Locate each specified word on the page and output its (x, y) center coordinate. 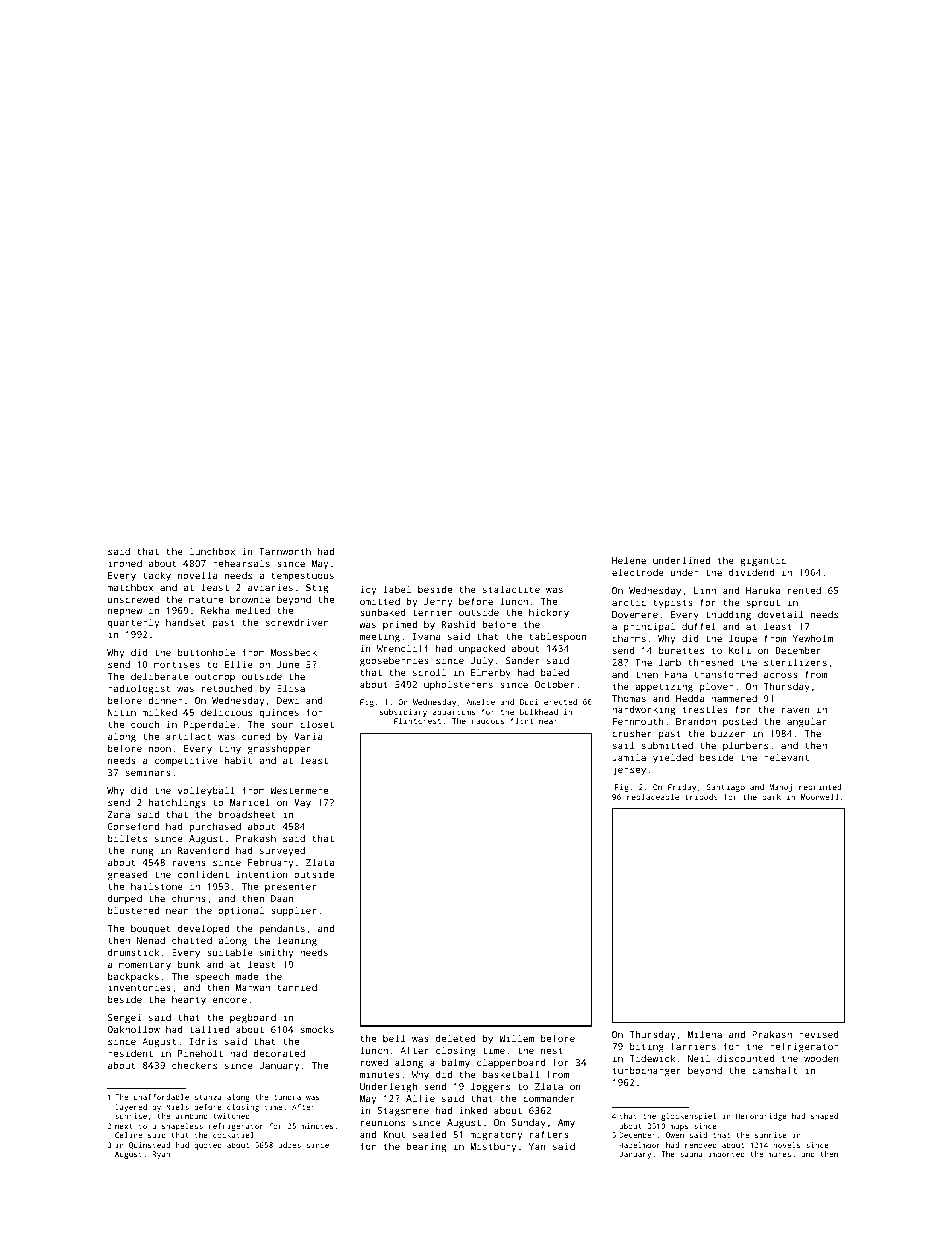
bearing (426, 1148)
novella (197, 575)
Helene (629, 560)
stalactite (511, 589)
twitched (232, 1116)
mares (779, 1155)
